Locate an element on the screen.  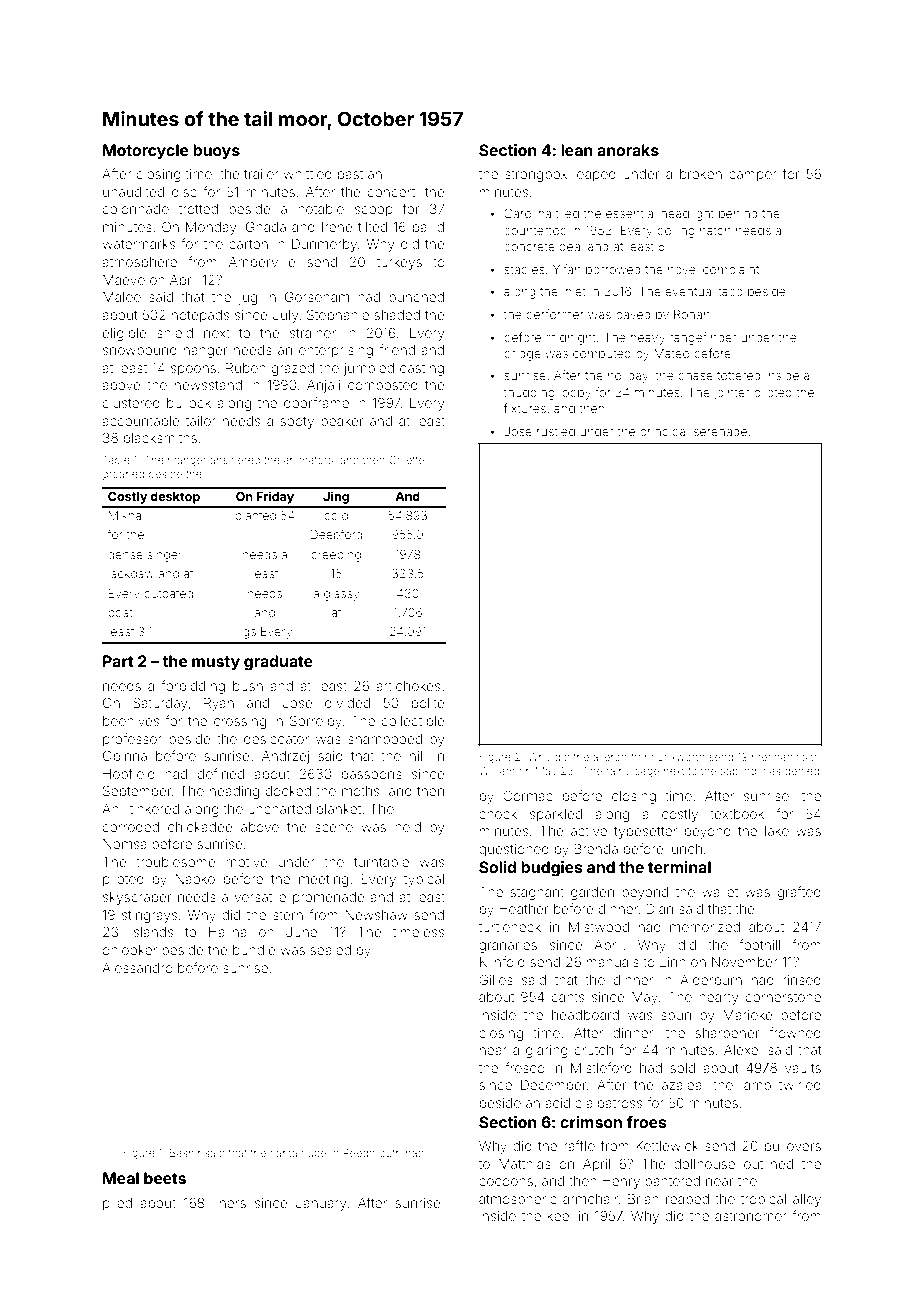
blacksmiths is located at coordinates (160, 438).
